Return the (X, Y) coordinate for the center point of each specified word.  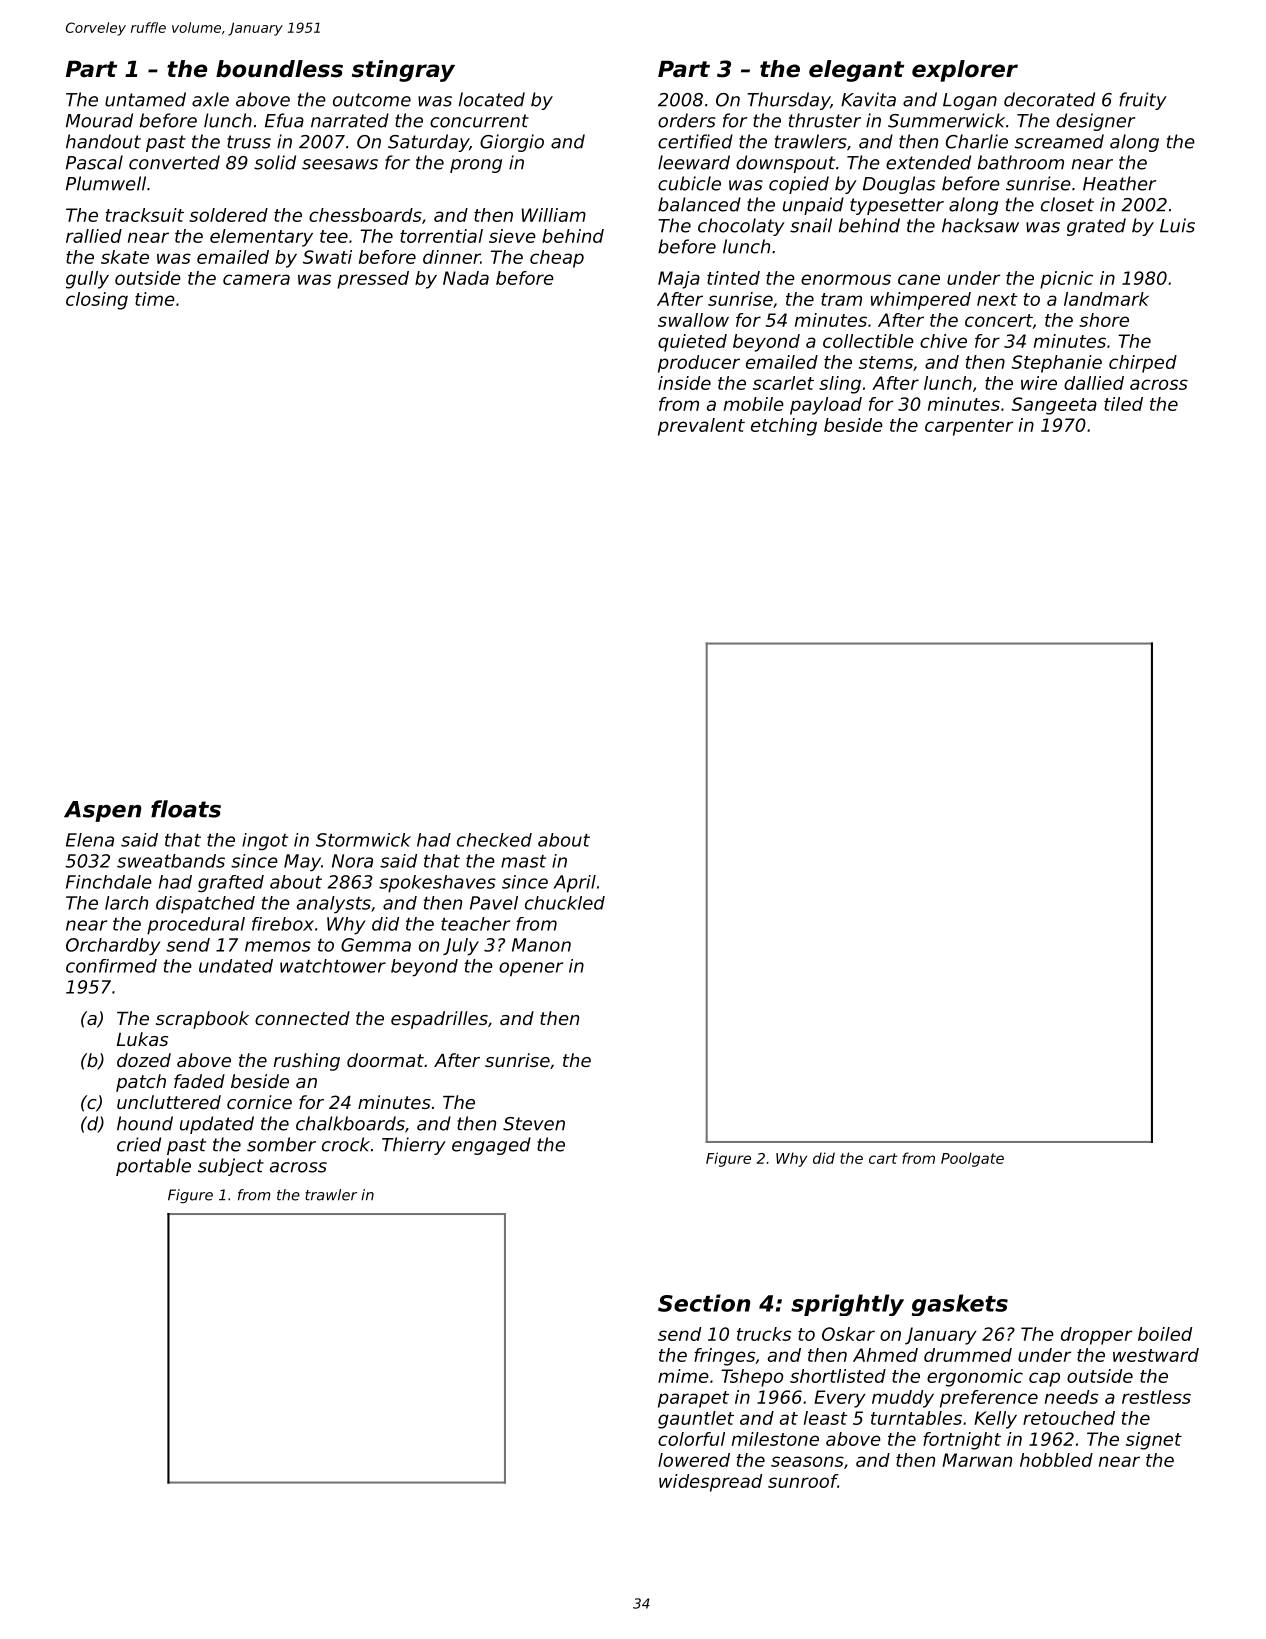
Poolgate (972, 1159)
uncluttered (169, 1102)
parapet (693, 1399)
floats (186, 809)
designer (1095, 122)
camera (256, 279)
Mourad (99, 120)
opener (531, 969)
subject (231, 1167)
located (492, 99)
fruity (1143, 101)
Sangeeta (1054, 406)
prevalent (701, 427)
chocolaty (741, 227)
